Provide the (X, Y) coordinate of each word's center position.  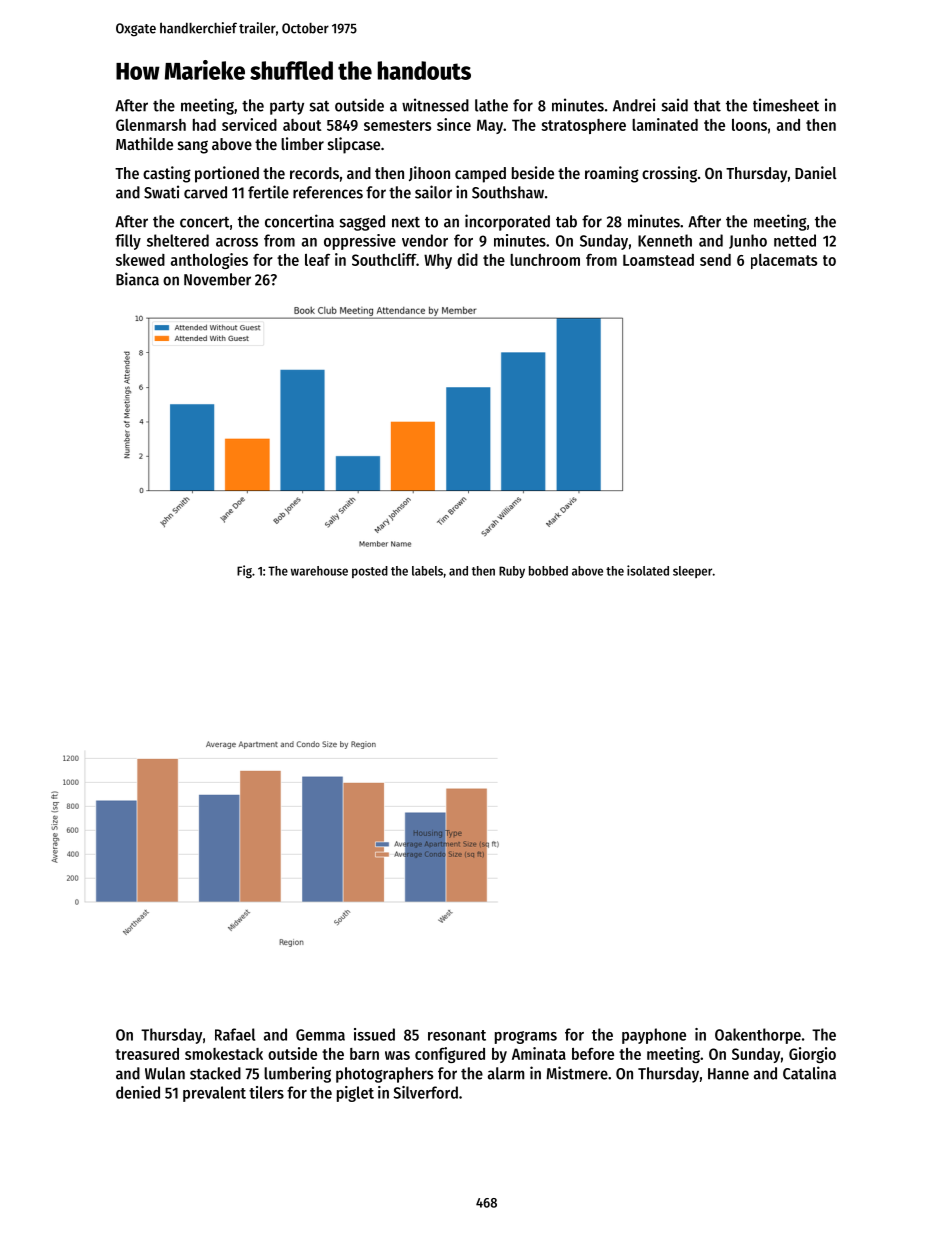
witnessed (435, 105)
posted (370, 572)
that (707, 105)
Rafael (235, 1034)
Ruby (512, 572)
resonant (457, 1035)
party (287, 108)
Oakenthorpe (758, 1036)
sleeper (692, 572)
